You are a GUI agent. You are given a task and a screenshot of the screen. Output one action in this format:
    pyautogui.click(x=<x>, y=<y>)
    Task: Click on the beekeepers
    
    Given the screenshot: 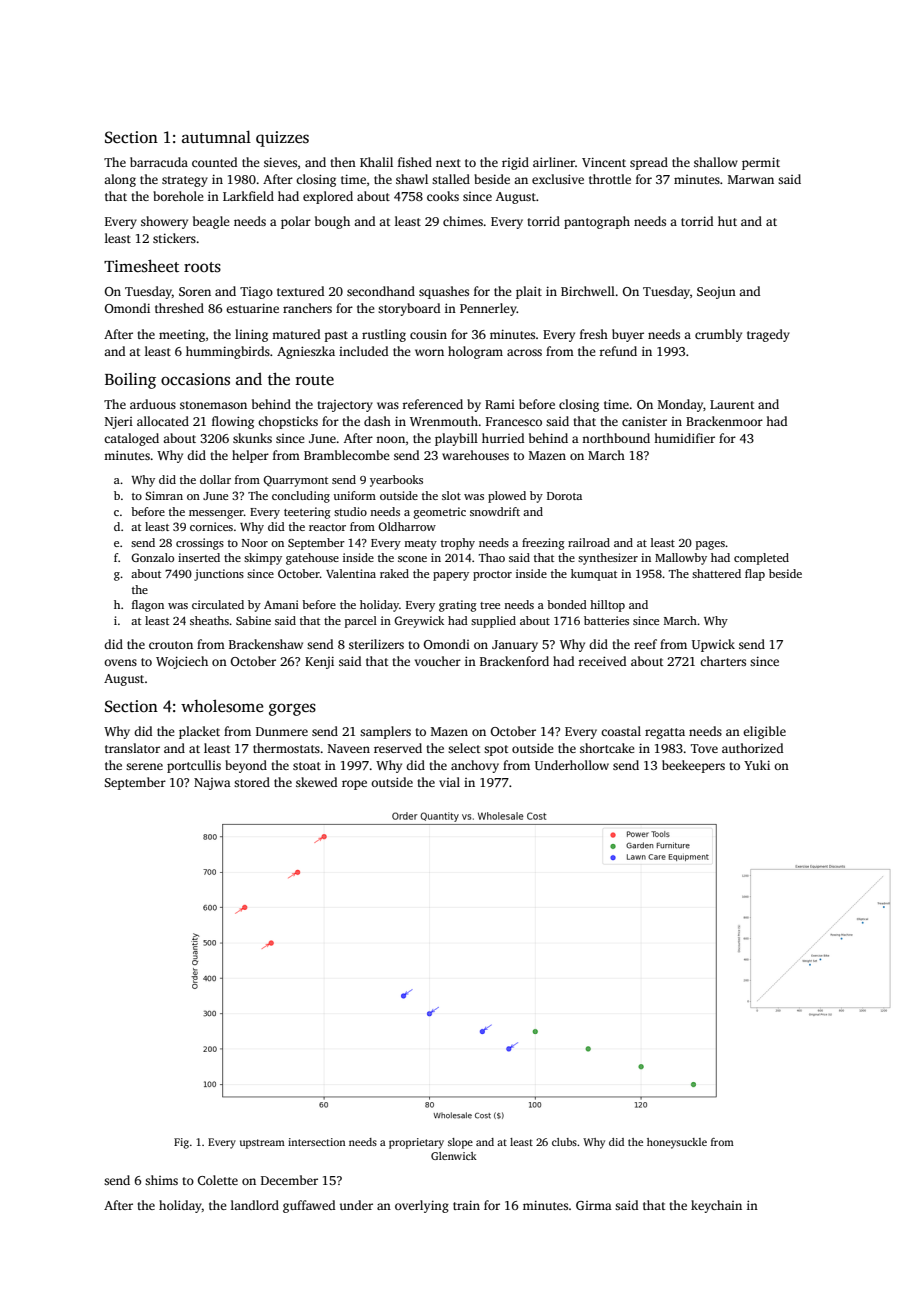 What is the action you would take?
    pyautogui.click(x=693, y=766)
